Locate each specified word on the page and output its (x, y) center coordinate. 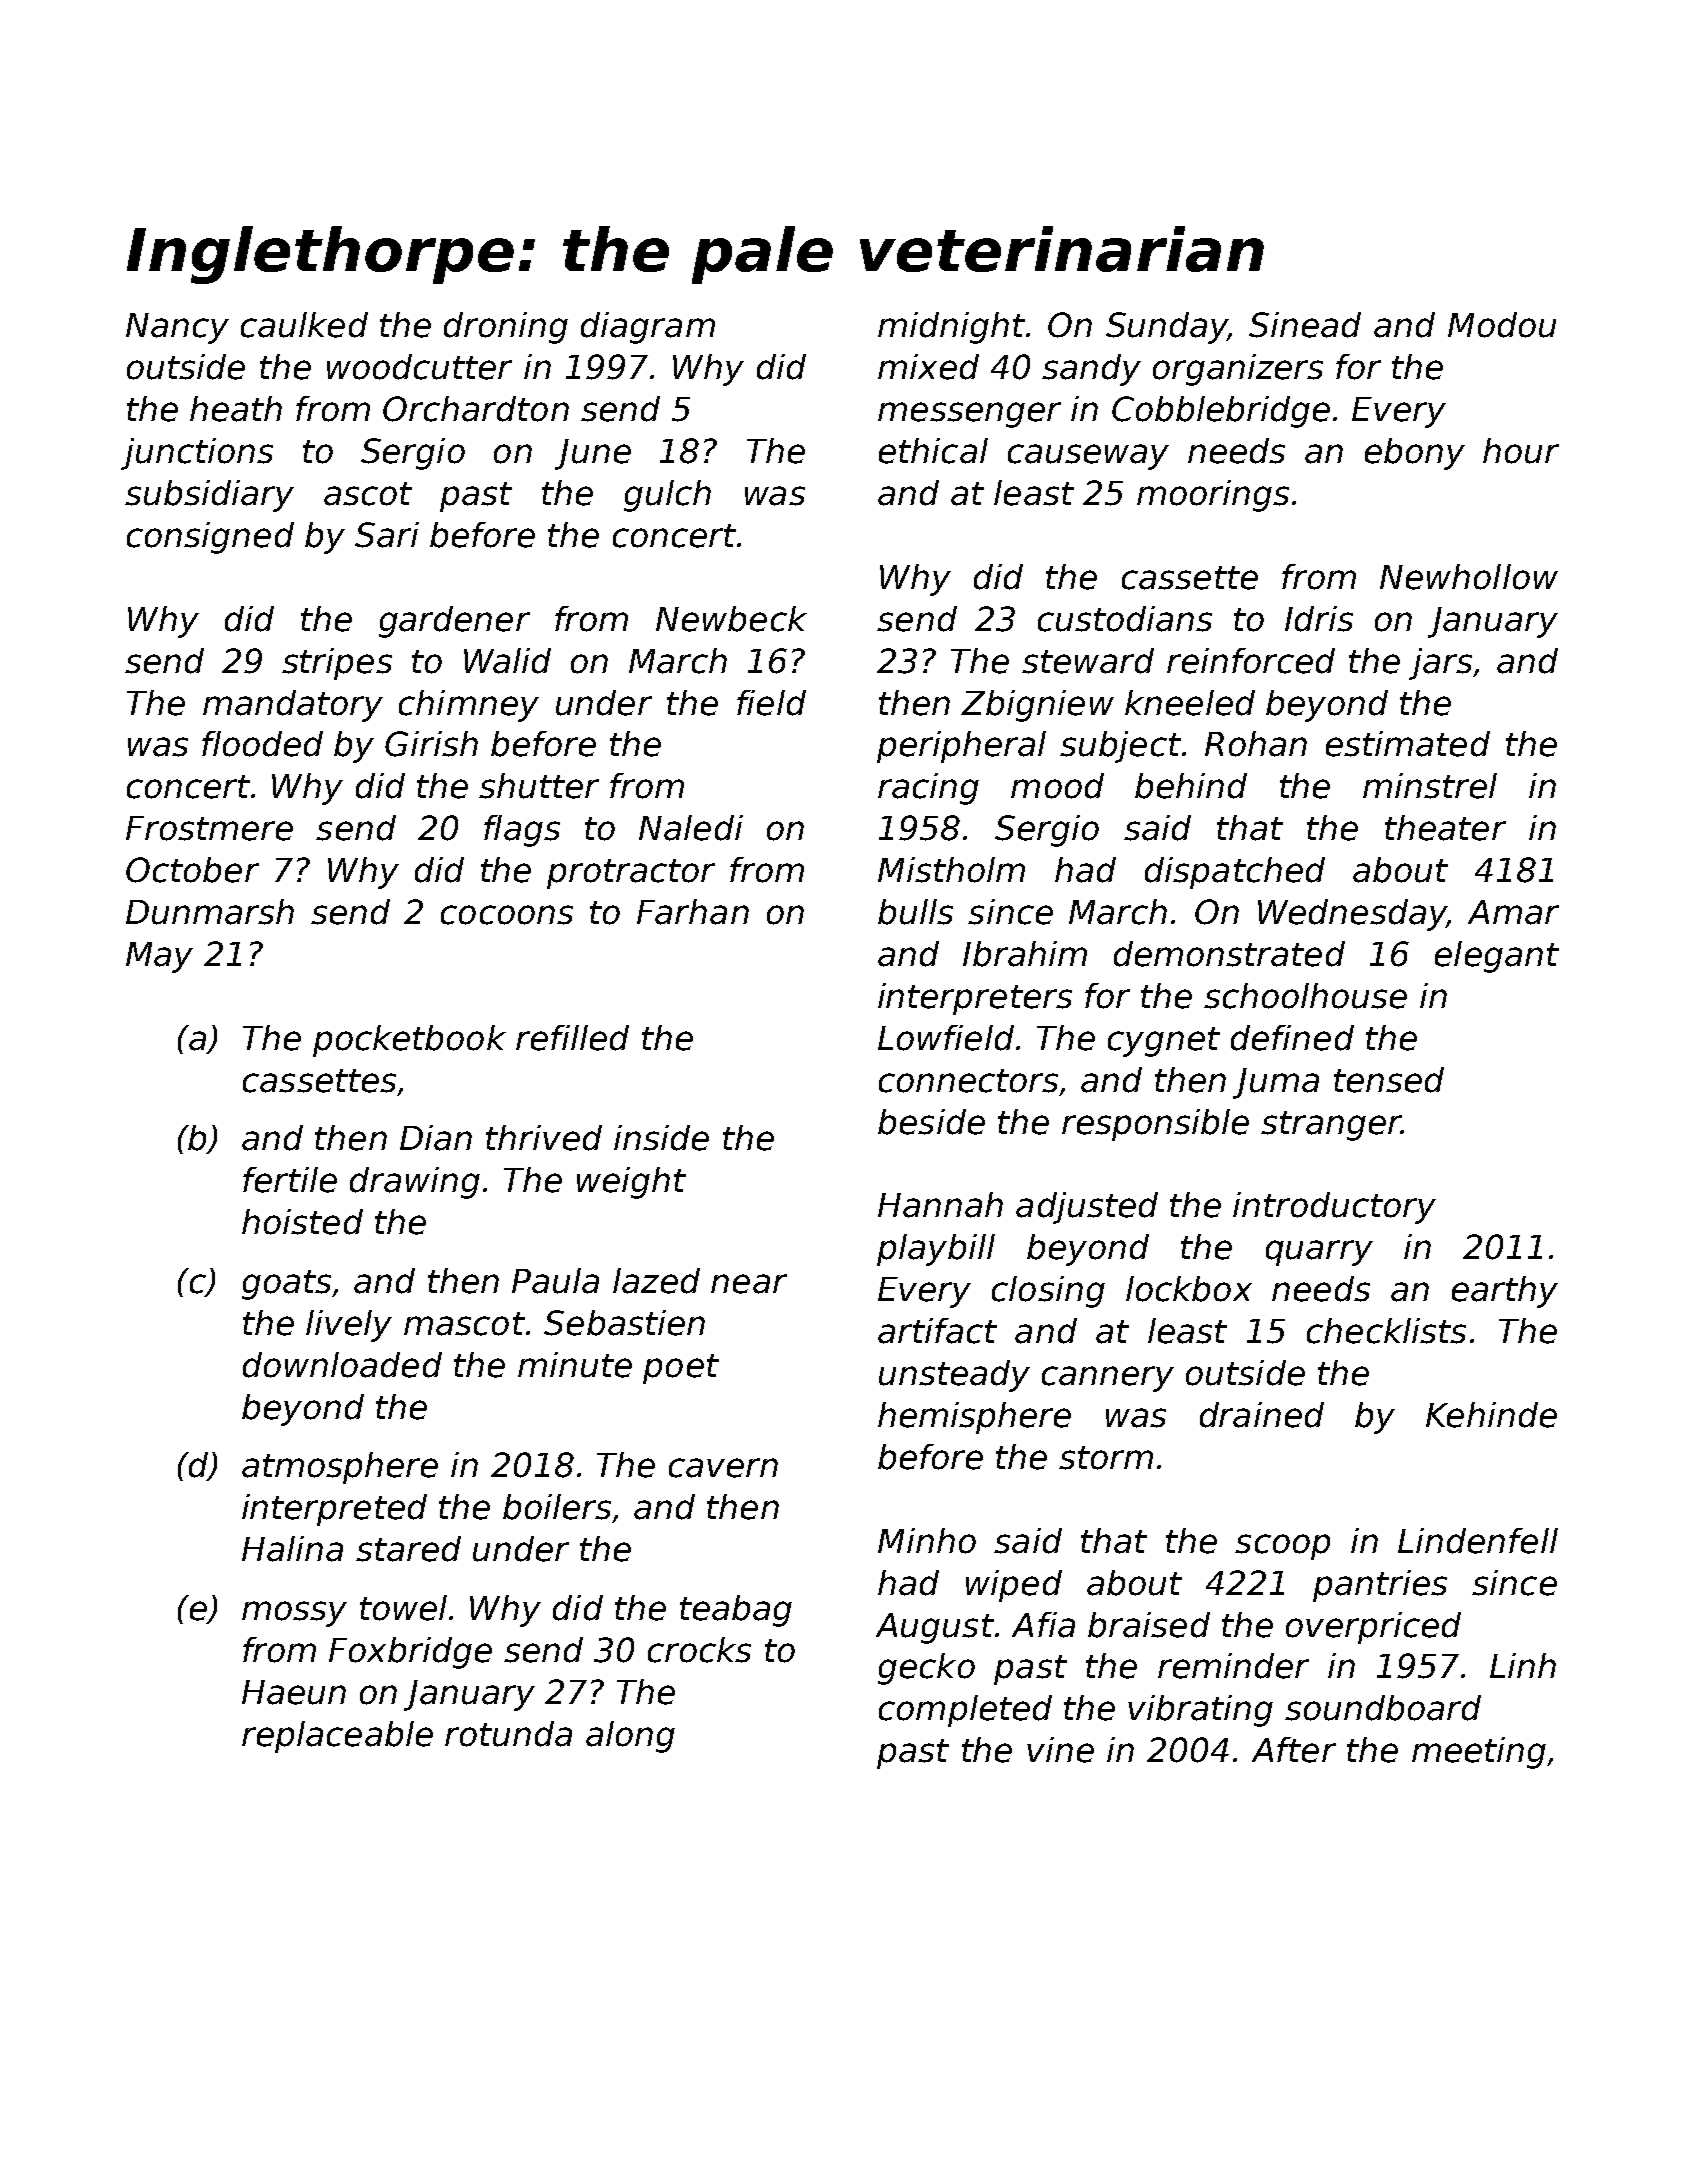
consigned (210, 538)
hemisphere (974, 1418)
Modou (1502, 325)
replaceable (337, 1737)
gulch (667, 496)
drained (1262, 1415)
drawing (415, 1183)
